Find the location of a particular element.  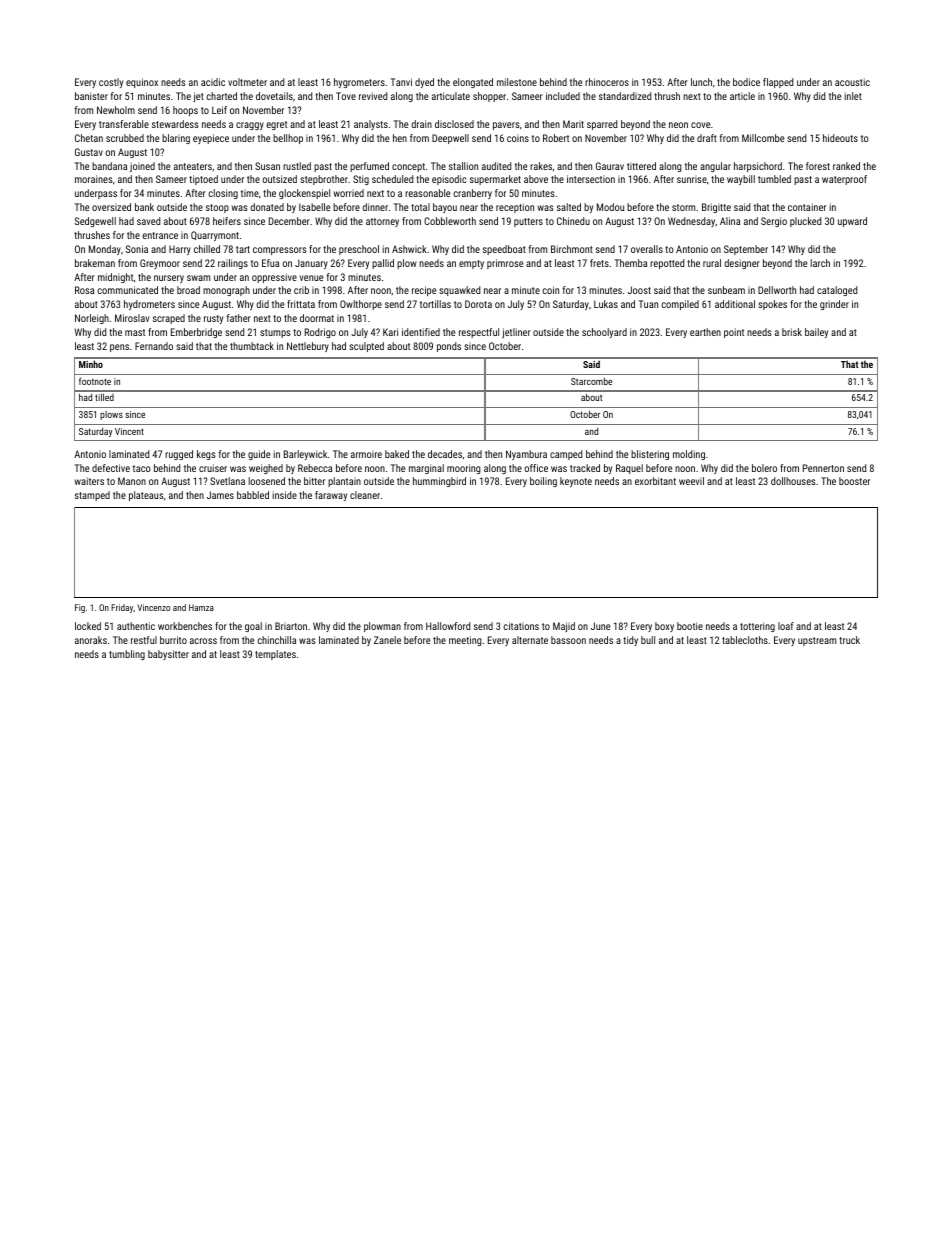

cleaner is located at coordinates (365, 495).
